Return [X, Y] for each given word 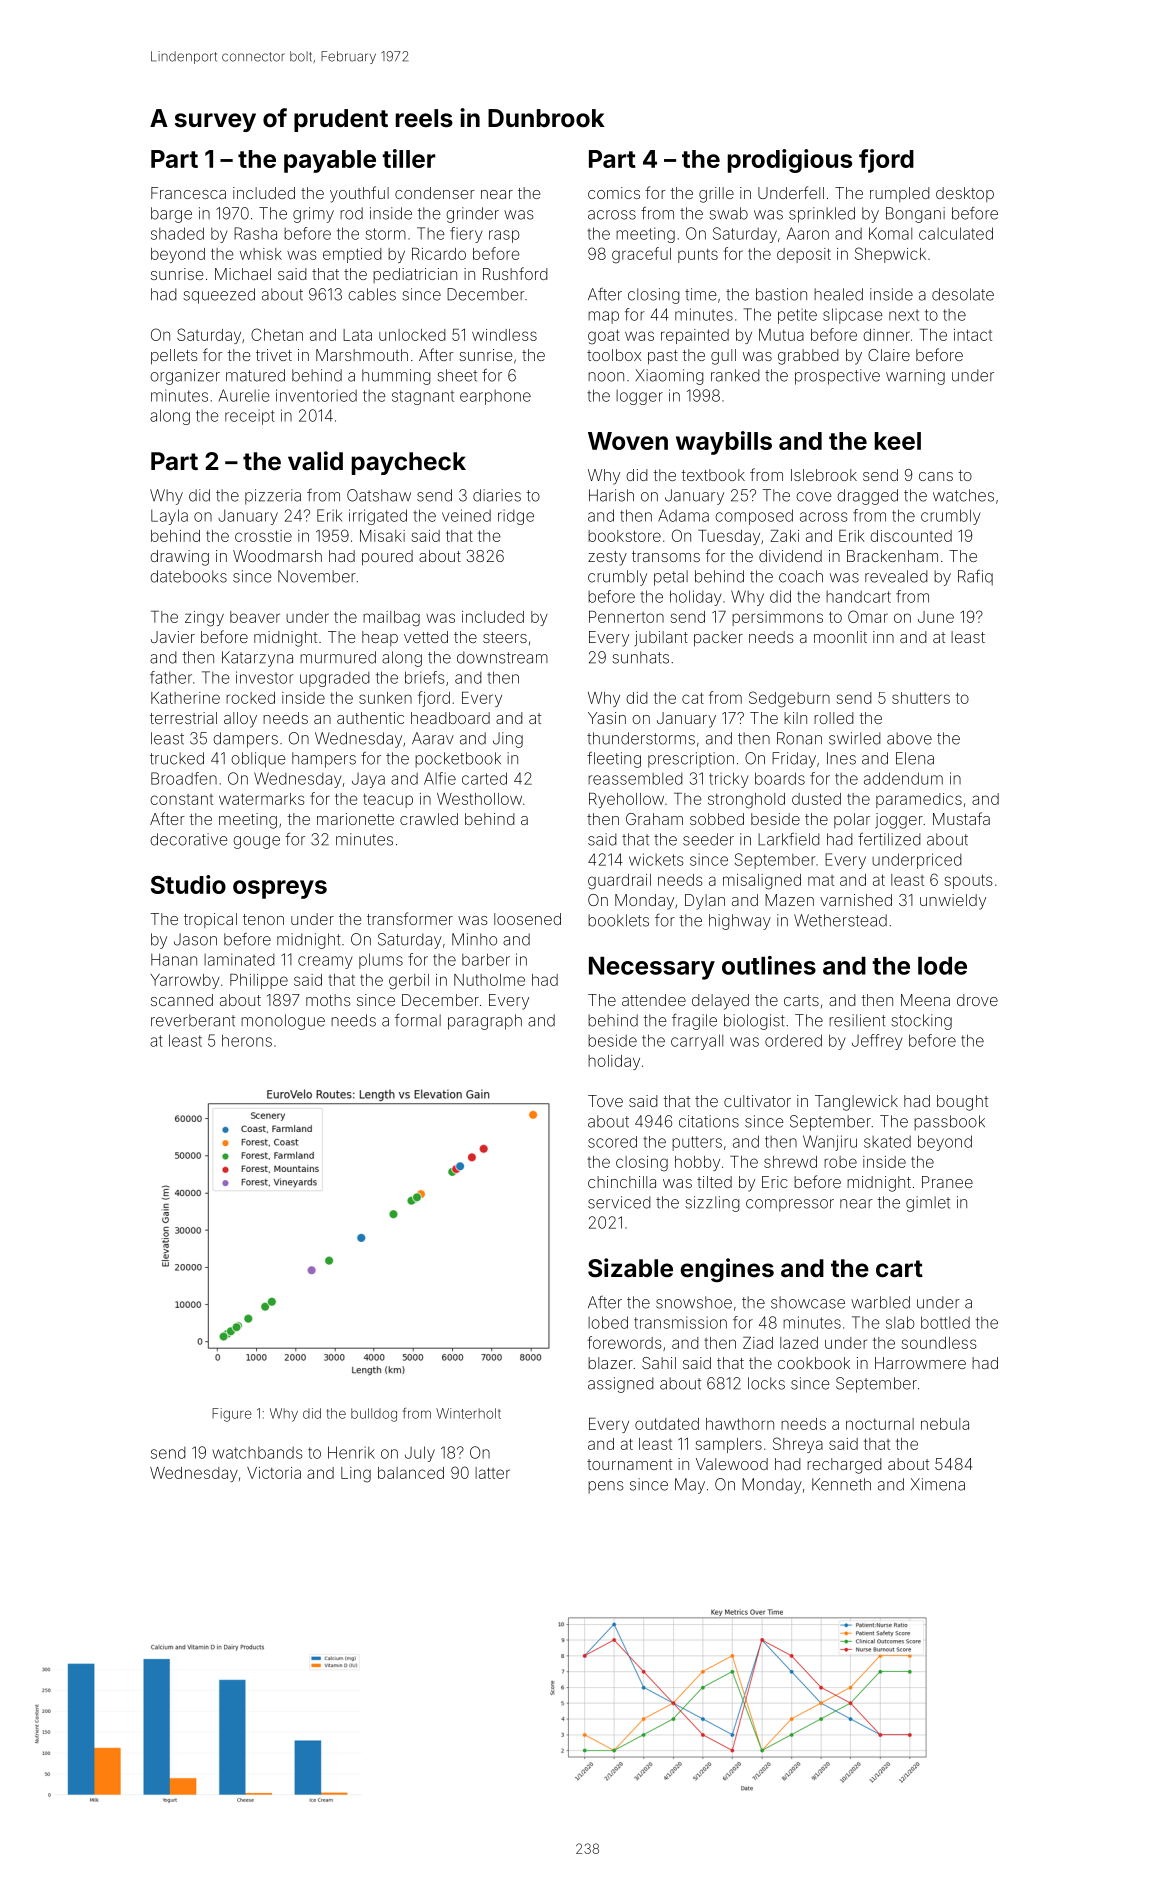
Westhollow [479, 799]
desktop [965, 194]
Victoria [274, 1473]
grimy [313, 215]
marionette [355, 819]
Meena [925, 1000]
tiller [408, 158]
